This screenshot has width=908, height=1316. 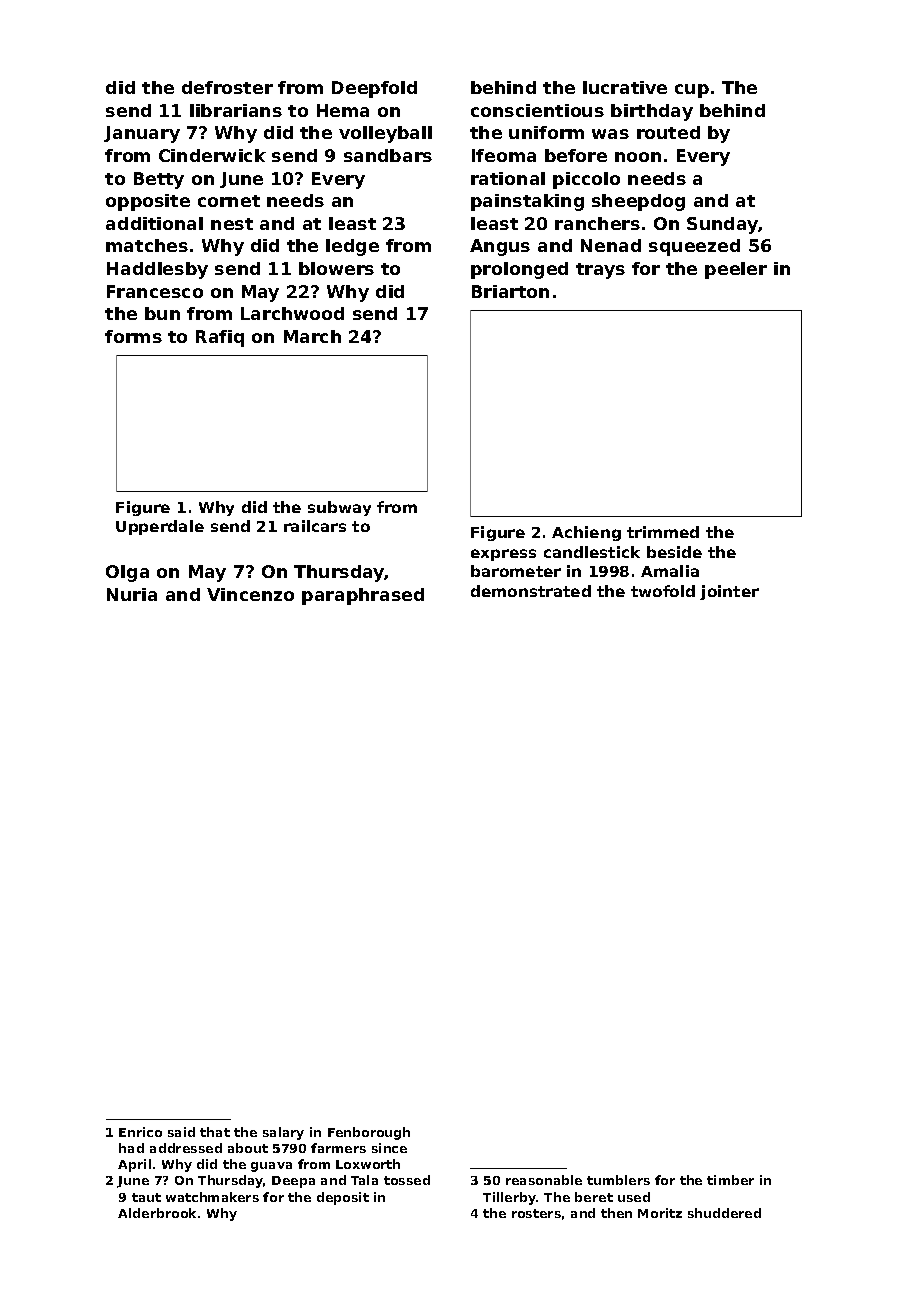 I want to click on timber, so click(x=730, y=1180).
